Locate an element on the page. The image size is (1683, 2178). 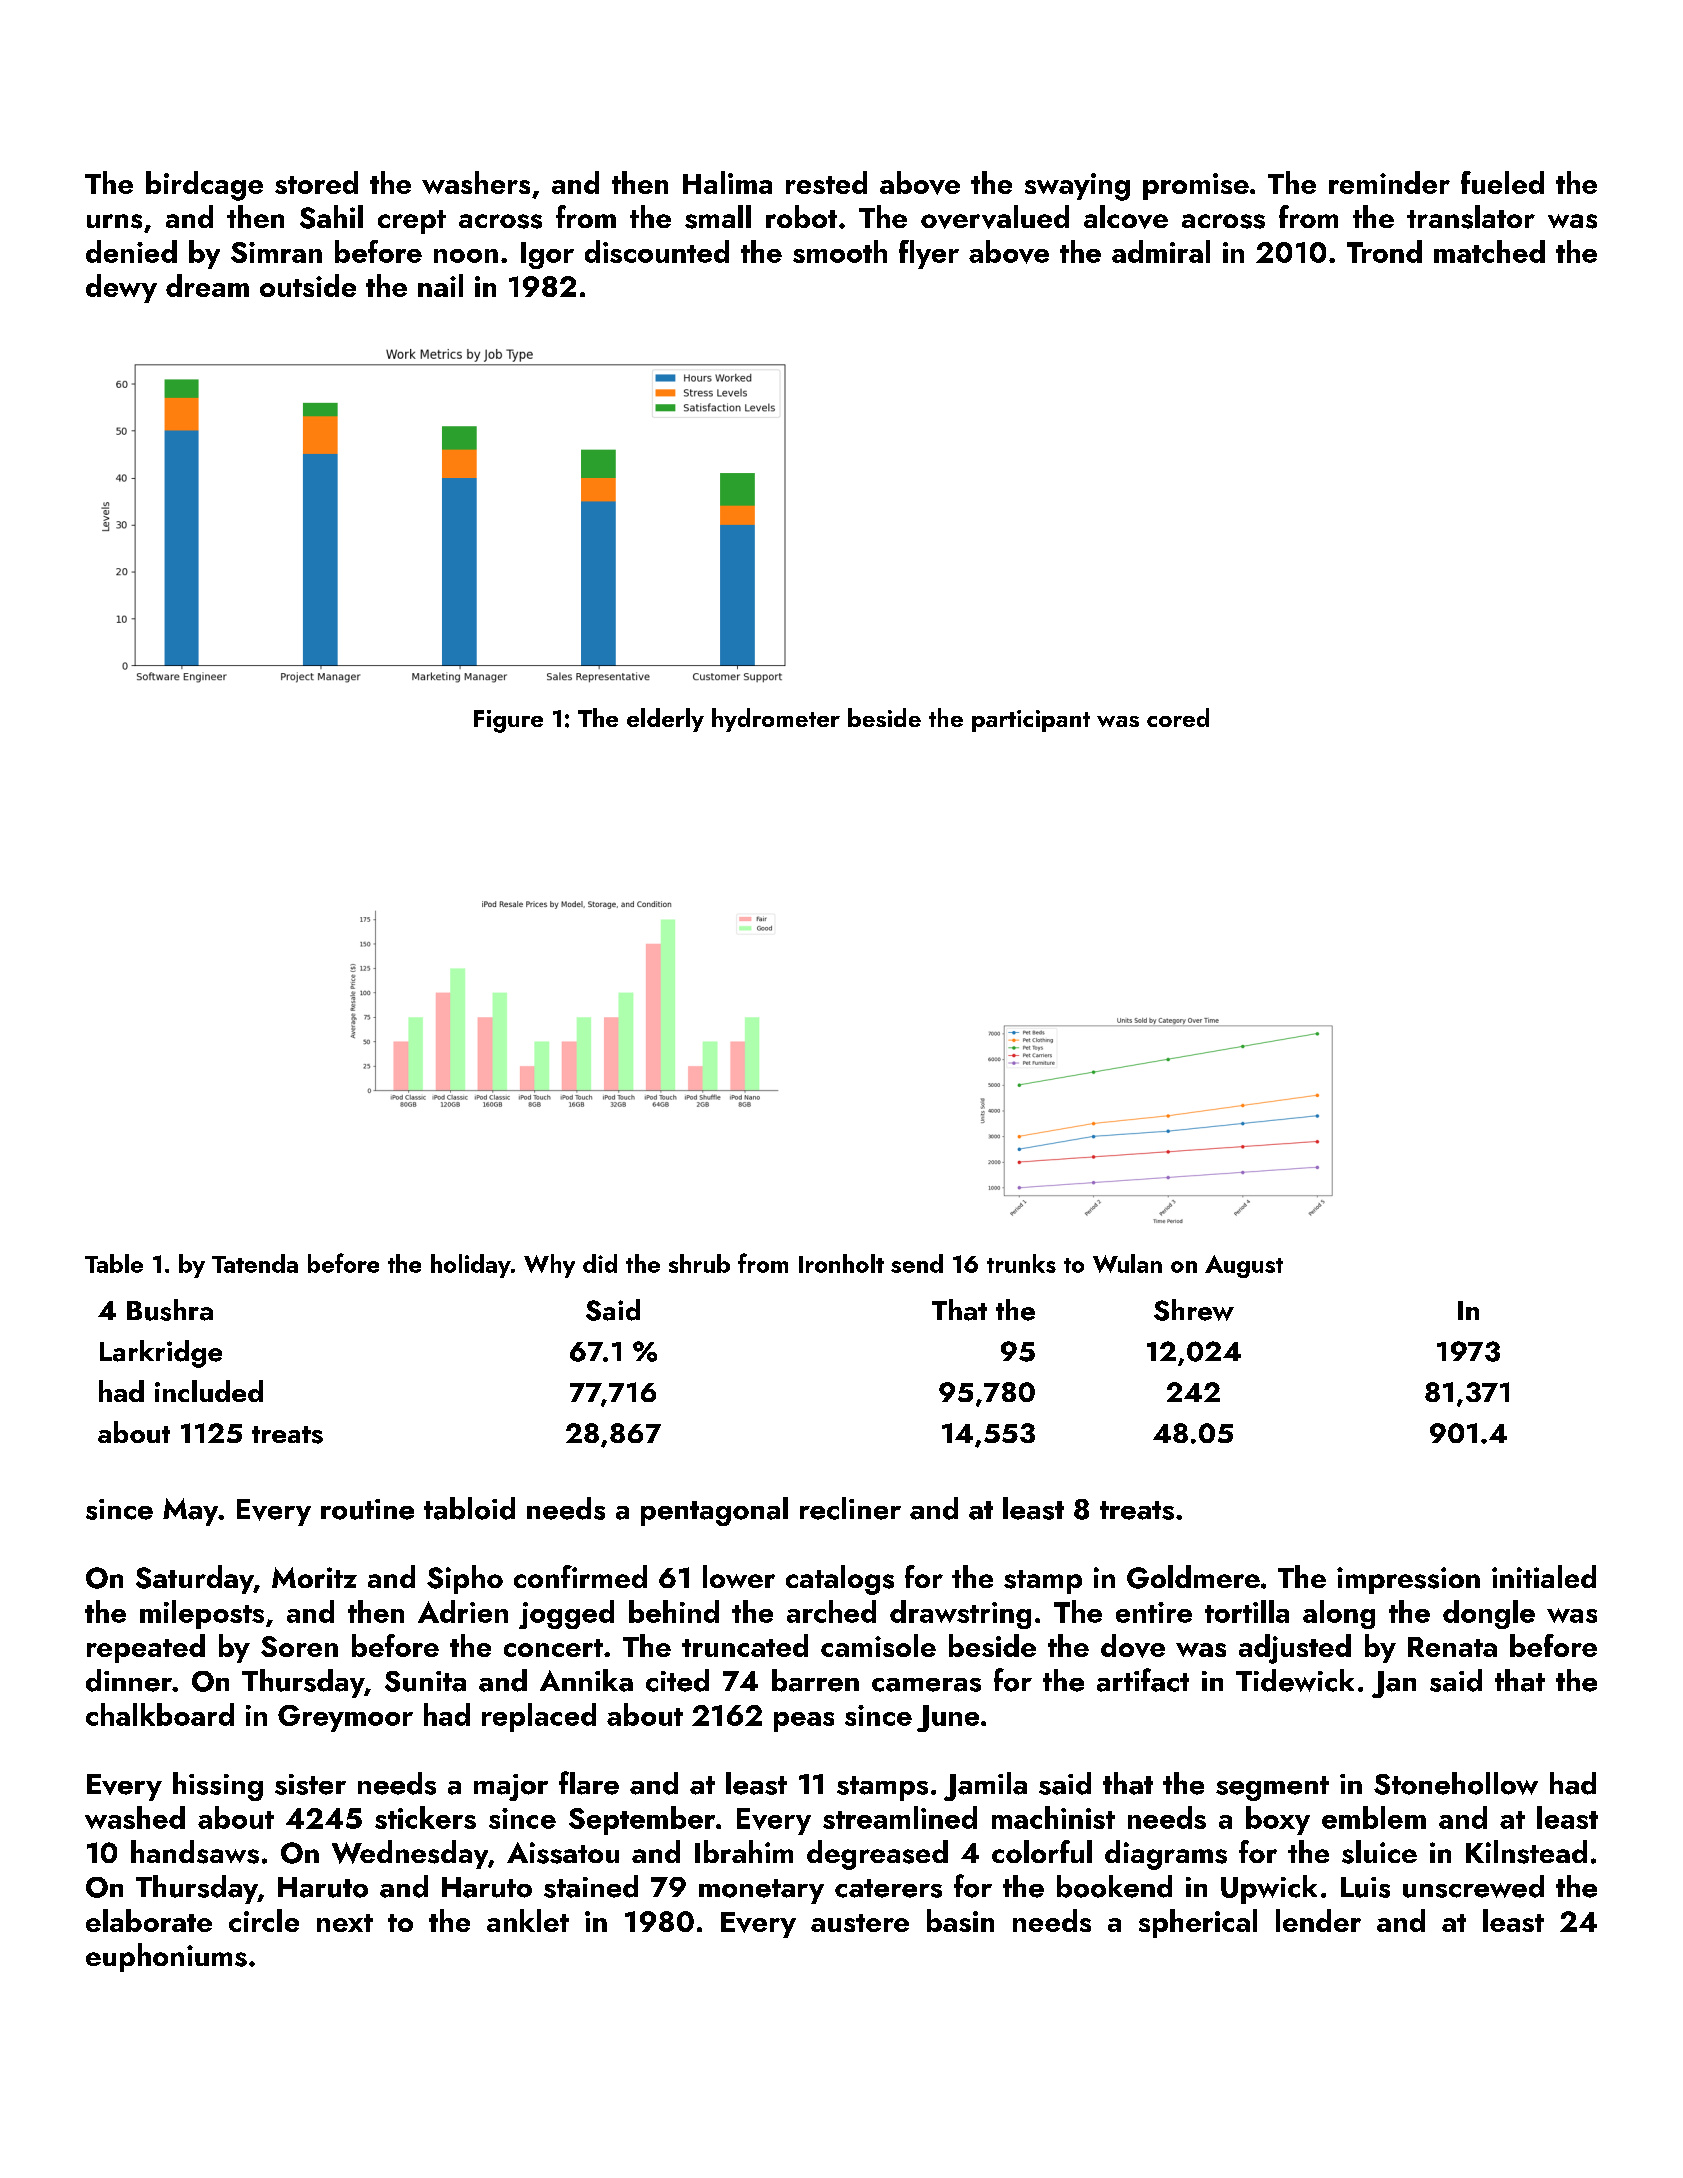
euphoniums is located at coordinates (166, 1957).
